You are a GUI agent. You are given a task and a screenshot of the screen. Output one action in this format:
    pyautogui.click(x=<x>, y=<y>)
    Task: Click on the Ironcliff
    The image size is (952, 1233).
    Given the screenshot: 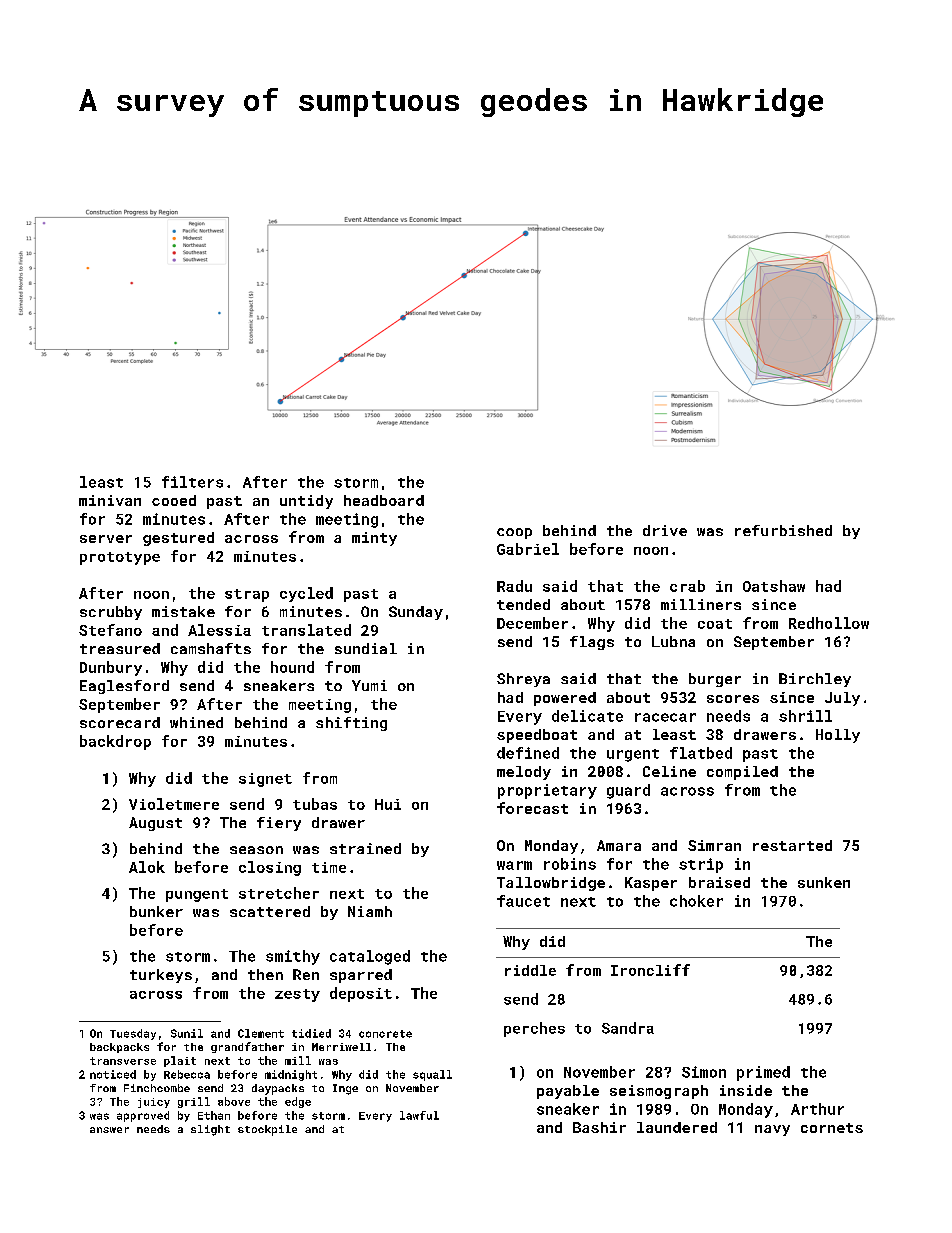 What is the action you would take?
    pyautogui.click(x=650, y=970)
